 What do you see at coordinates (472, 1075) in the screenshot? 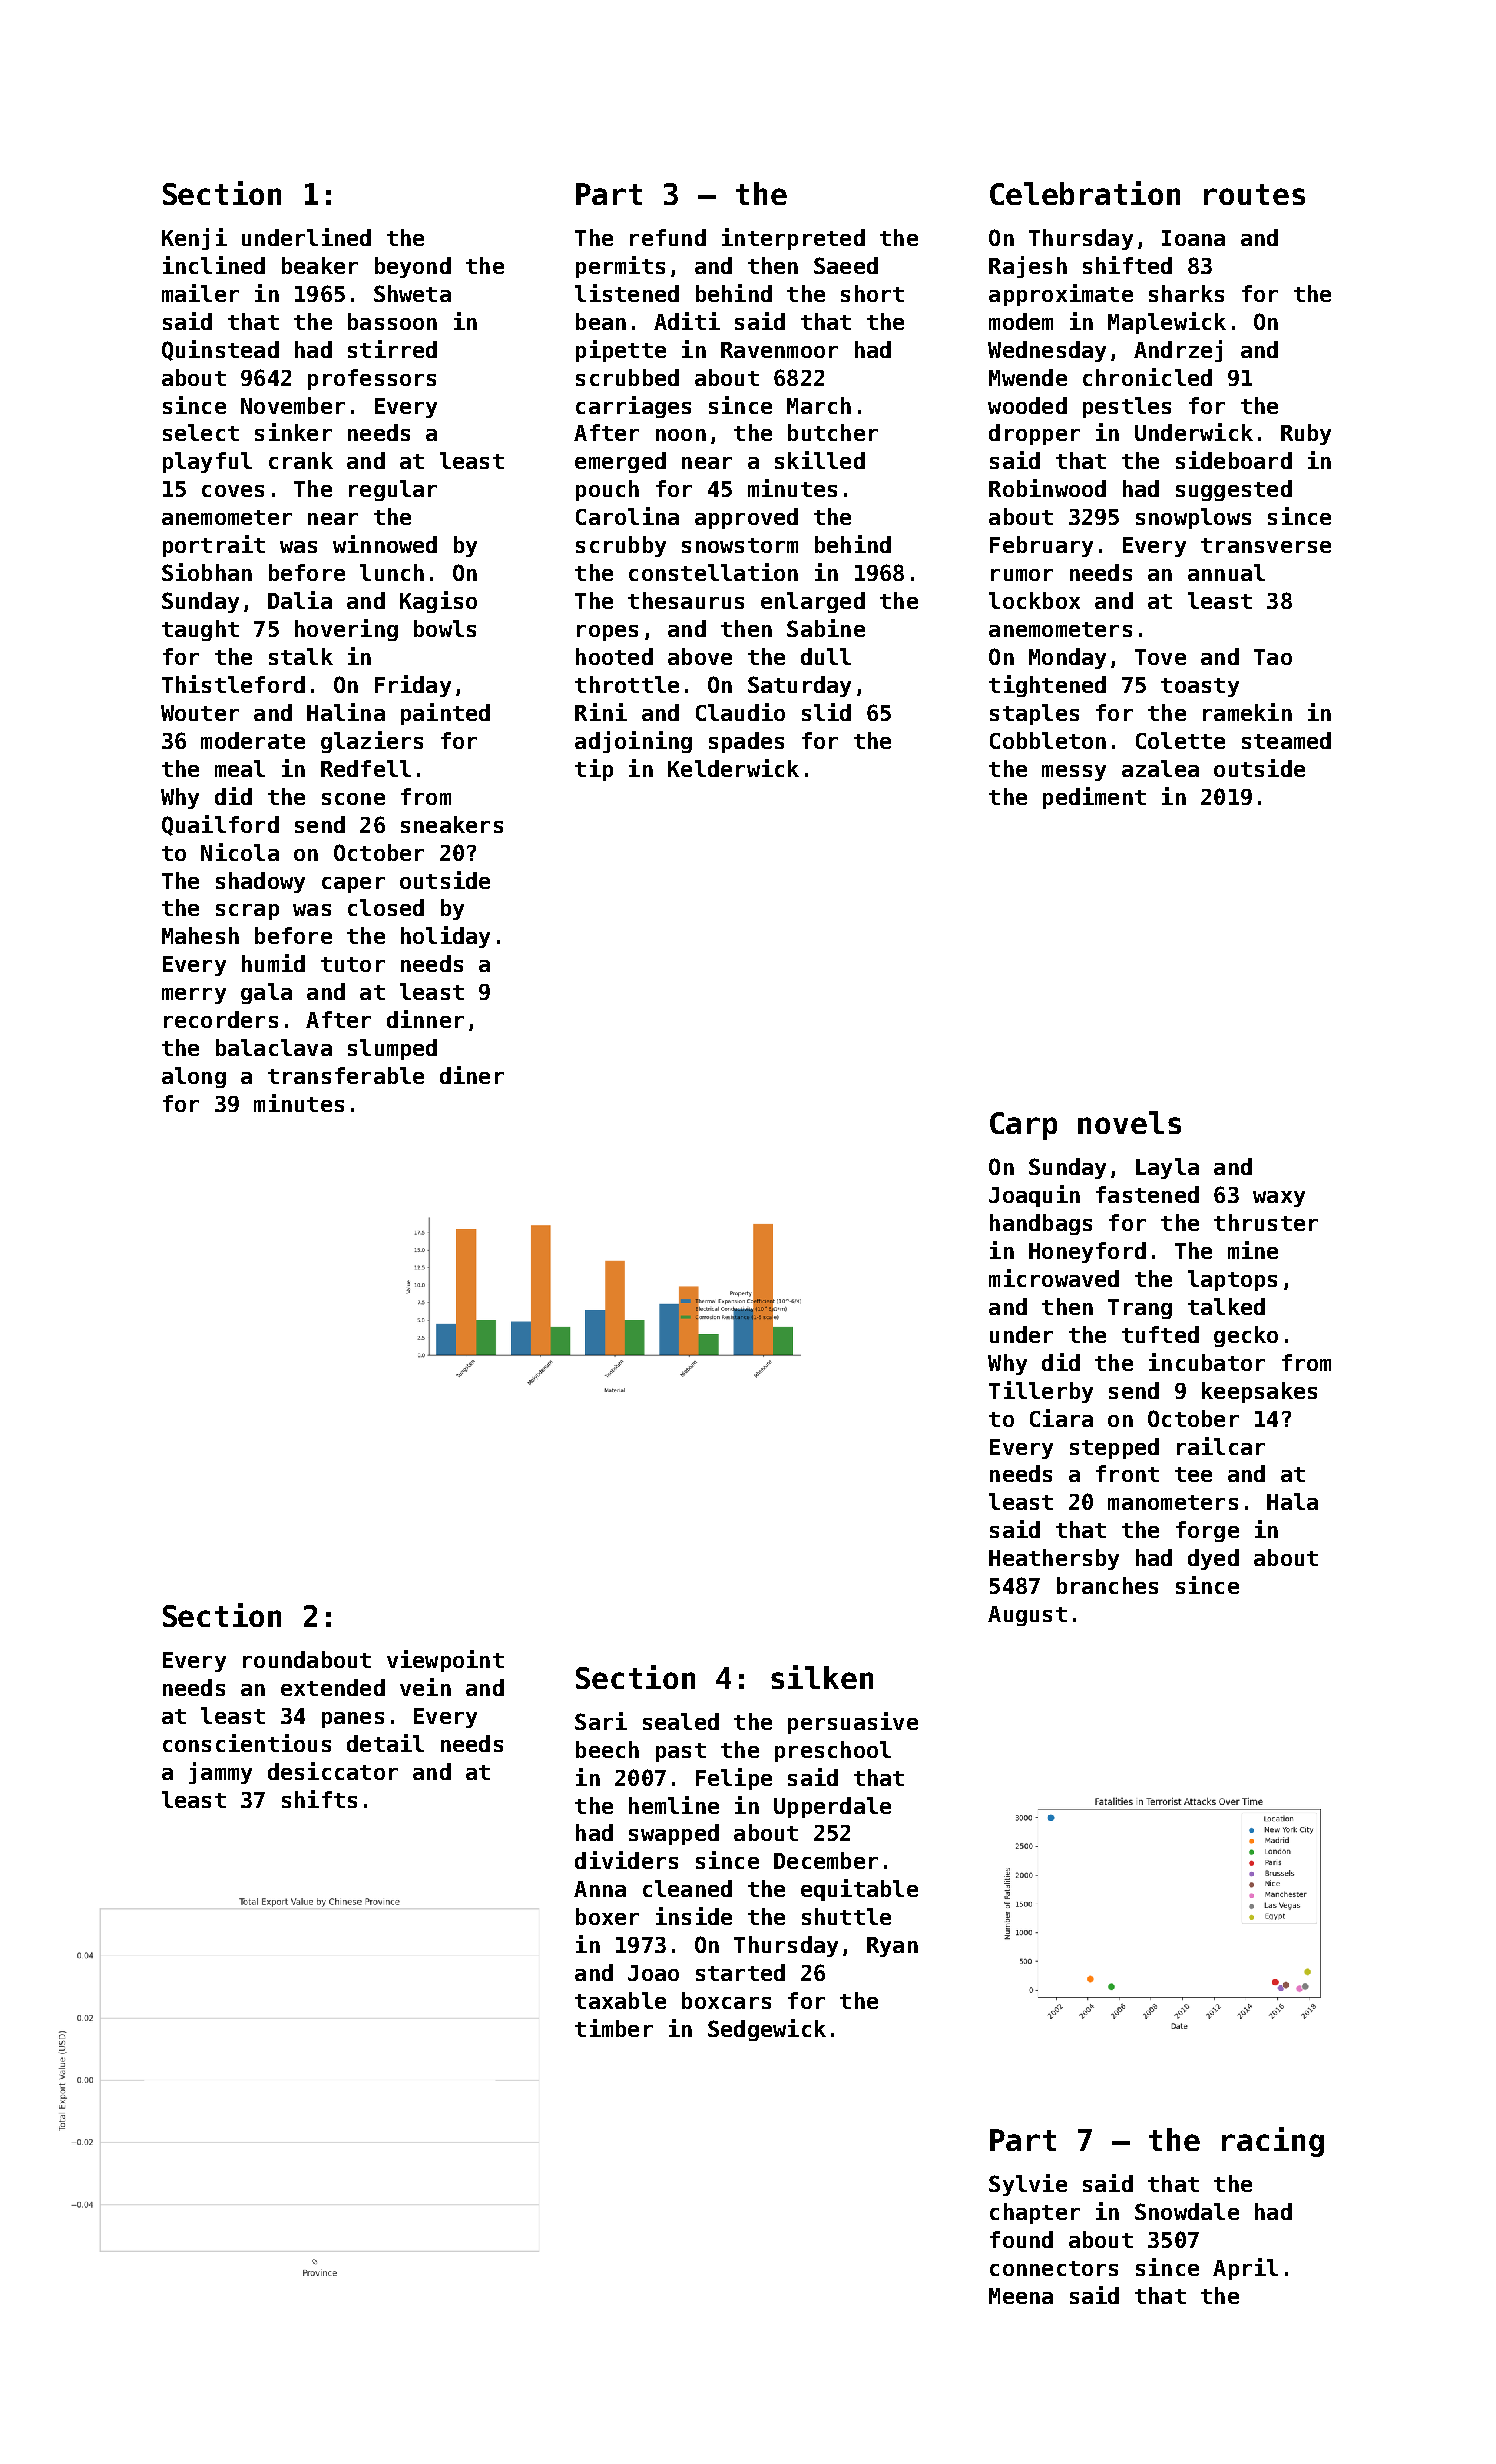
I see `diner` at bounding box center [472, 1075].
